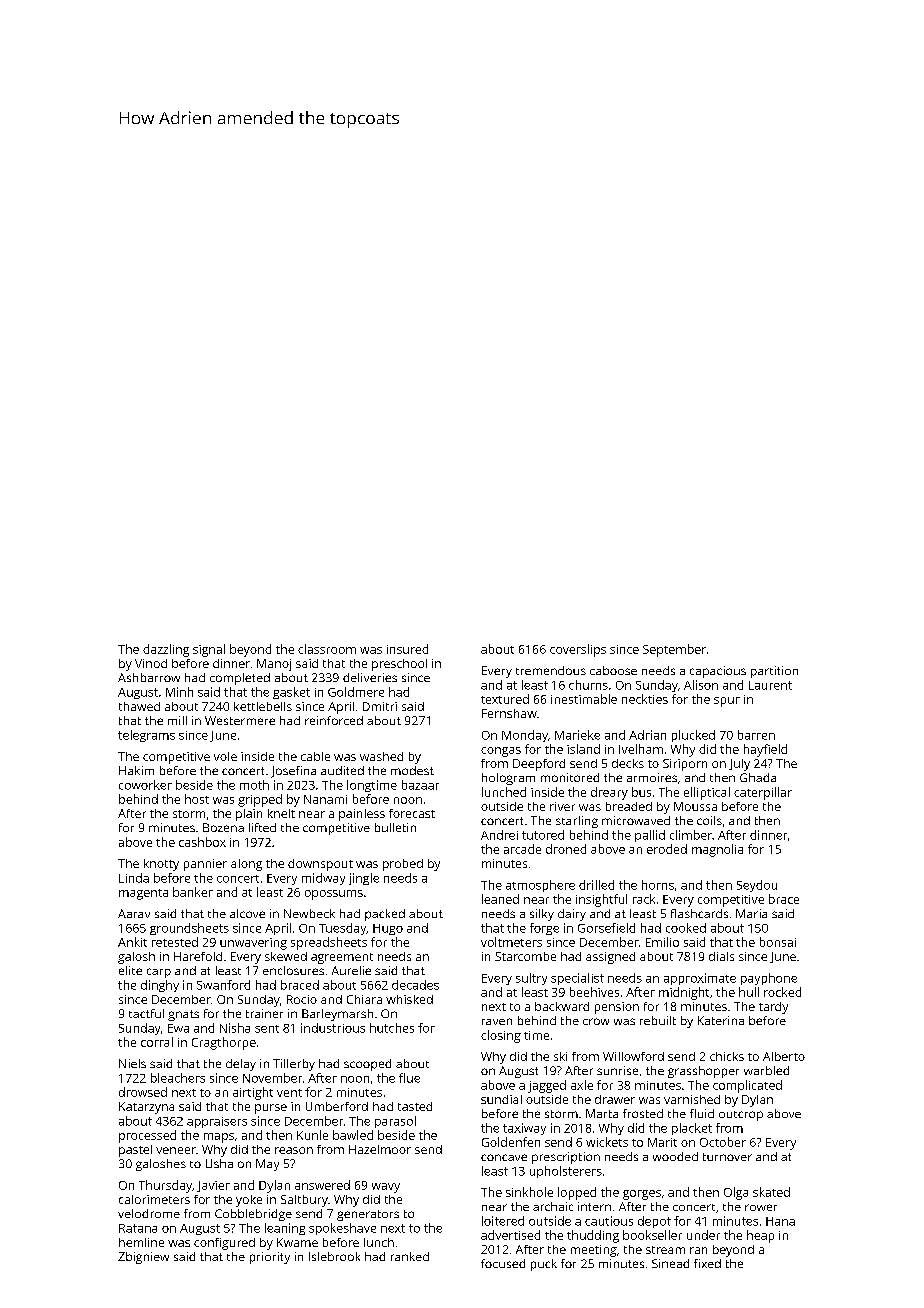 The width and height of the screenshot is (924, 1308). Describe the element at coordinates (525, 736) in the screenshot. I see `Monday` at that location.
